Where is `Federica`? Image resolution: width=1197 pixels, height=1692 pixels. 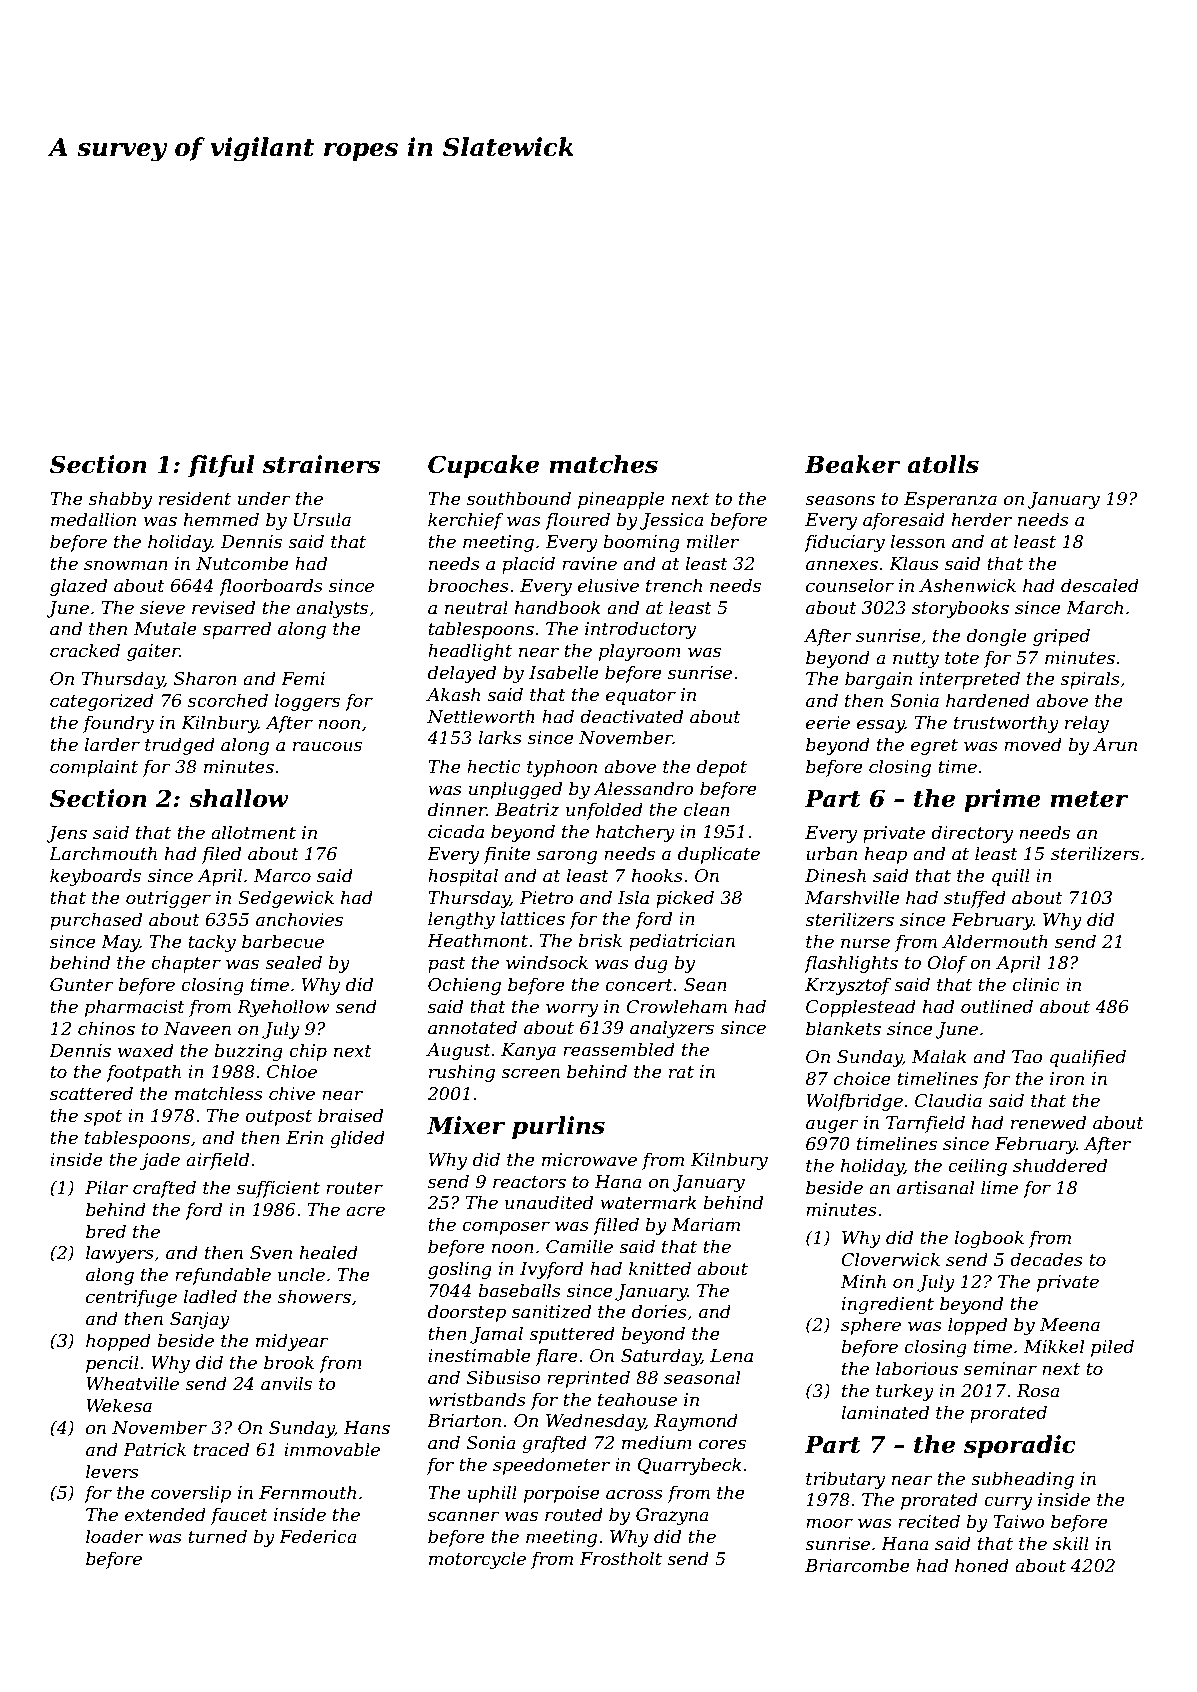
Federica is located at coordinates (318, 1536).
